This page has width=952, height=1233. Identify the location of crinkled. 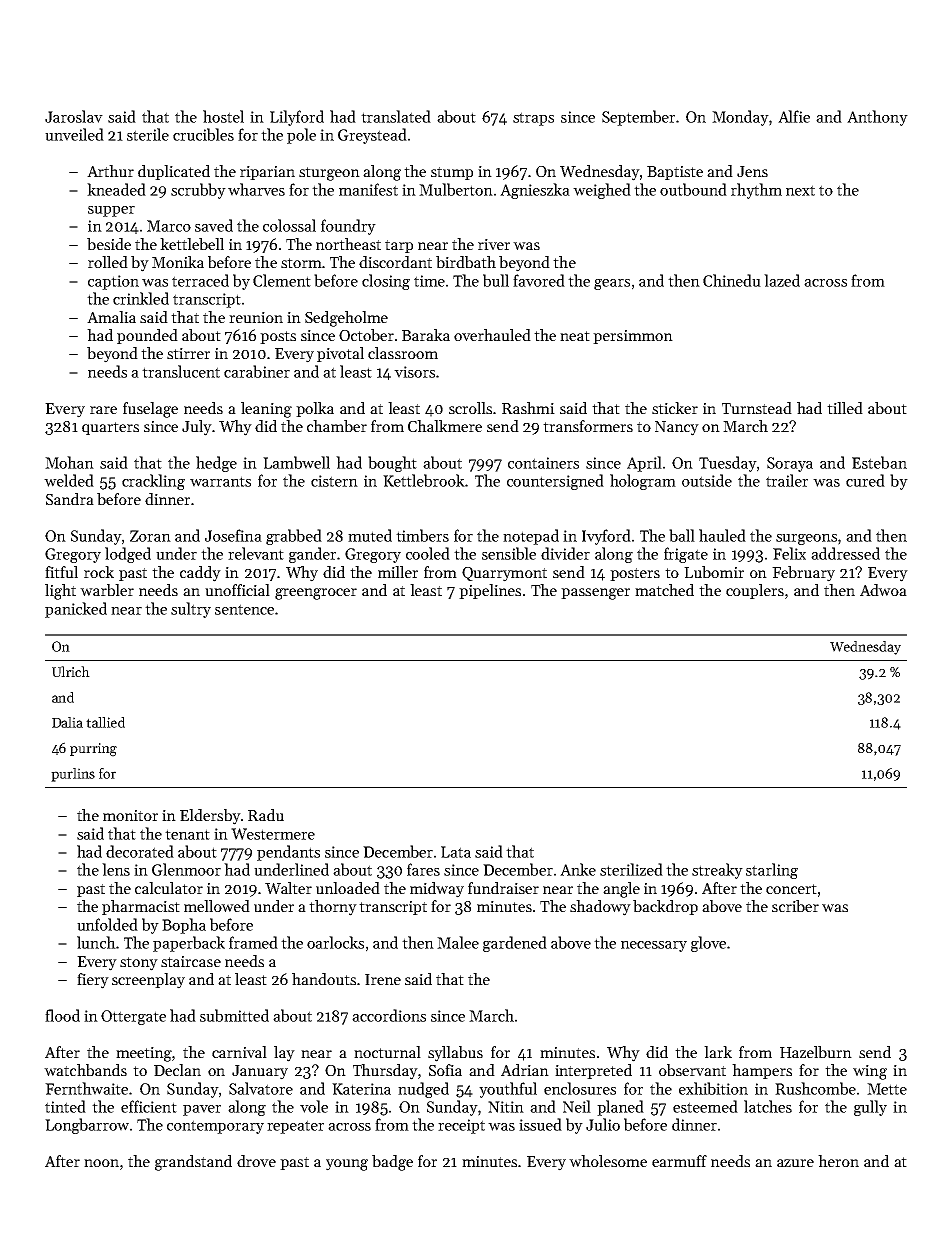
(141, 298).
